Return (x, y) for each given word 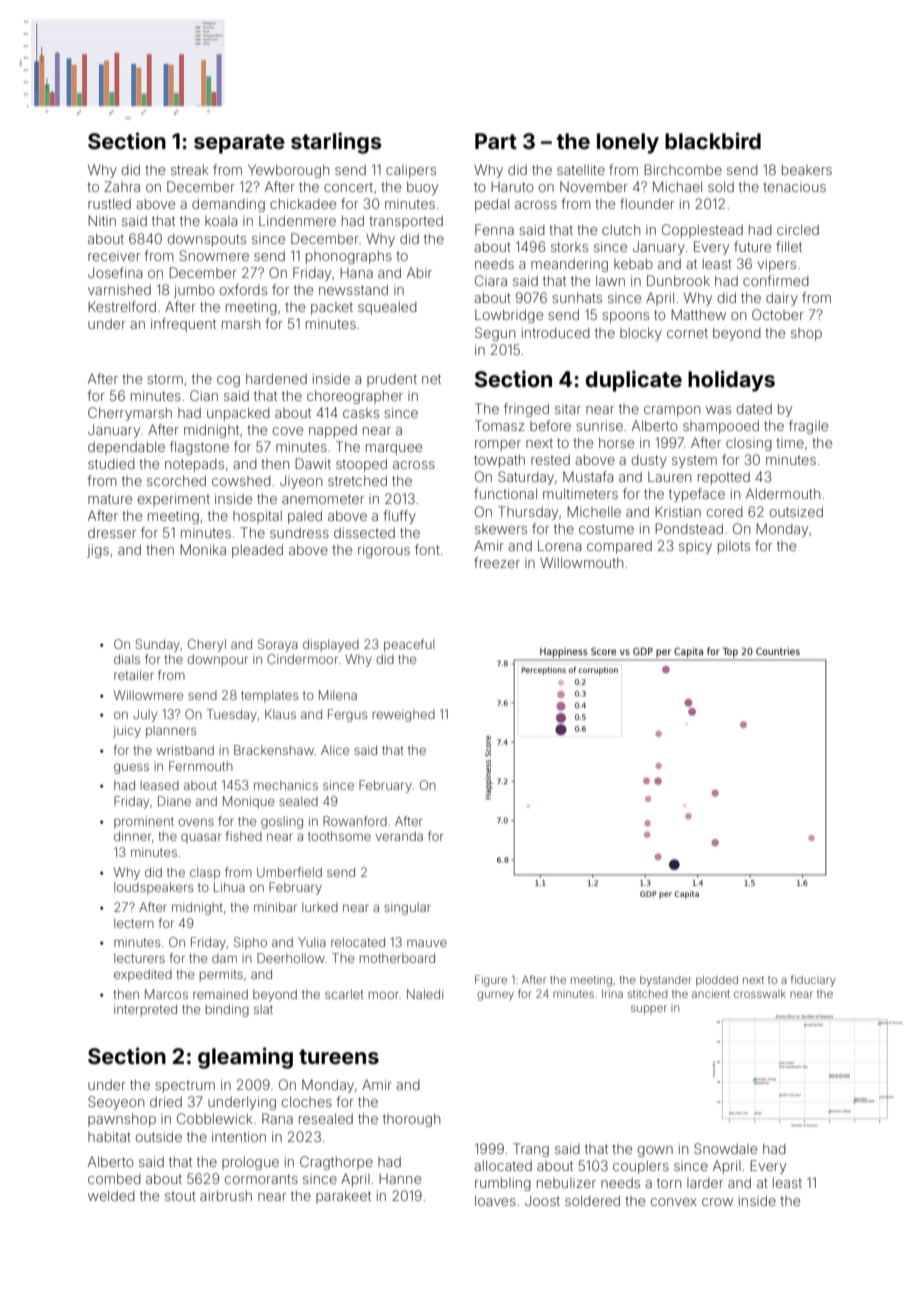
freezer (497, 562)
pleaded (257, 551)
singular (407, 908)
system (694, 461)
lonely (628, 143)
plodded (717, 981)
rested (550, 460)
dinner (132, 836)
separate (239, 144)
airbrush (226, 1195)
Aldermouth (783, 493)
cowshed (241, 481)
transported (406, 222)
